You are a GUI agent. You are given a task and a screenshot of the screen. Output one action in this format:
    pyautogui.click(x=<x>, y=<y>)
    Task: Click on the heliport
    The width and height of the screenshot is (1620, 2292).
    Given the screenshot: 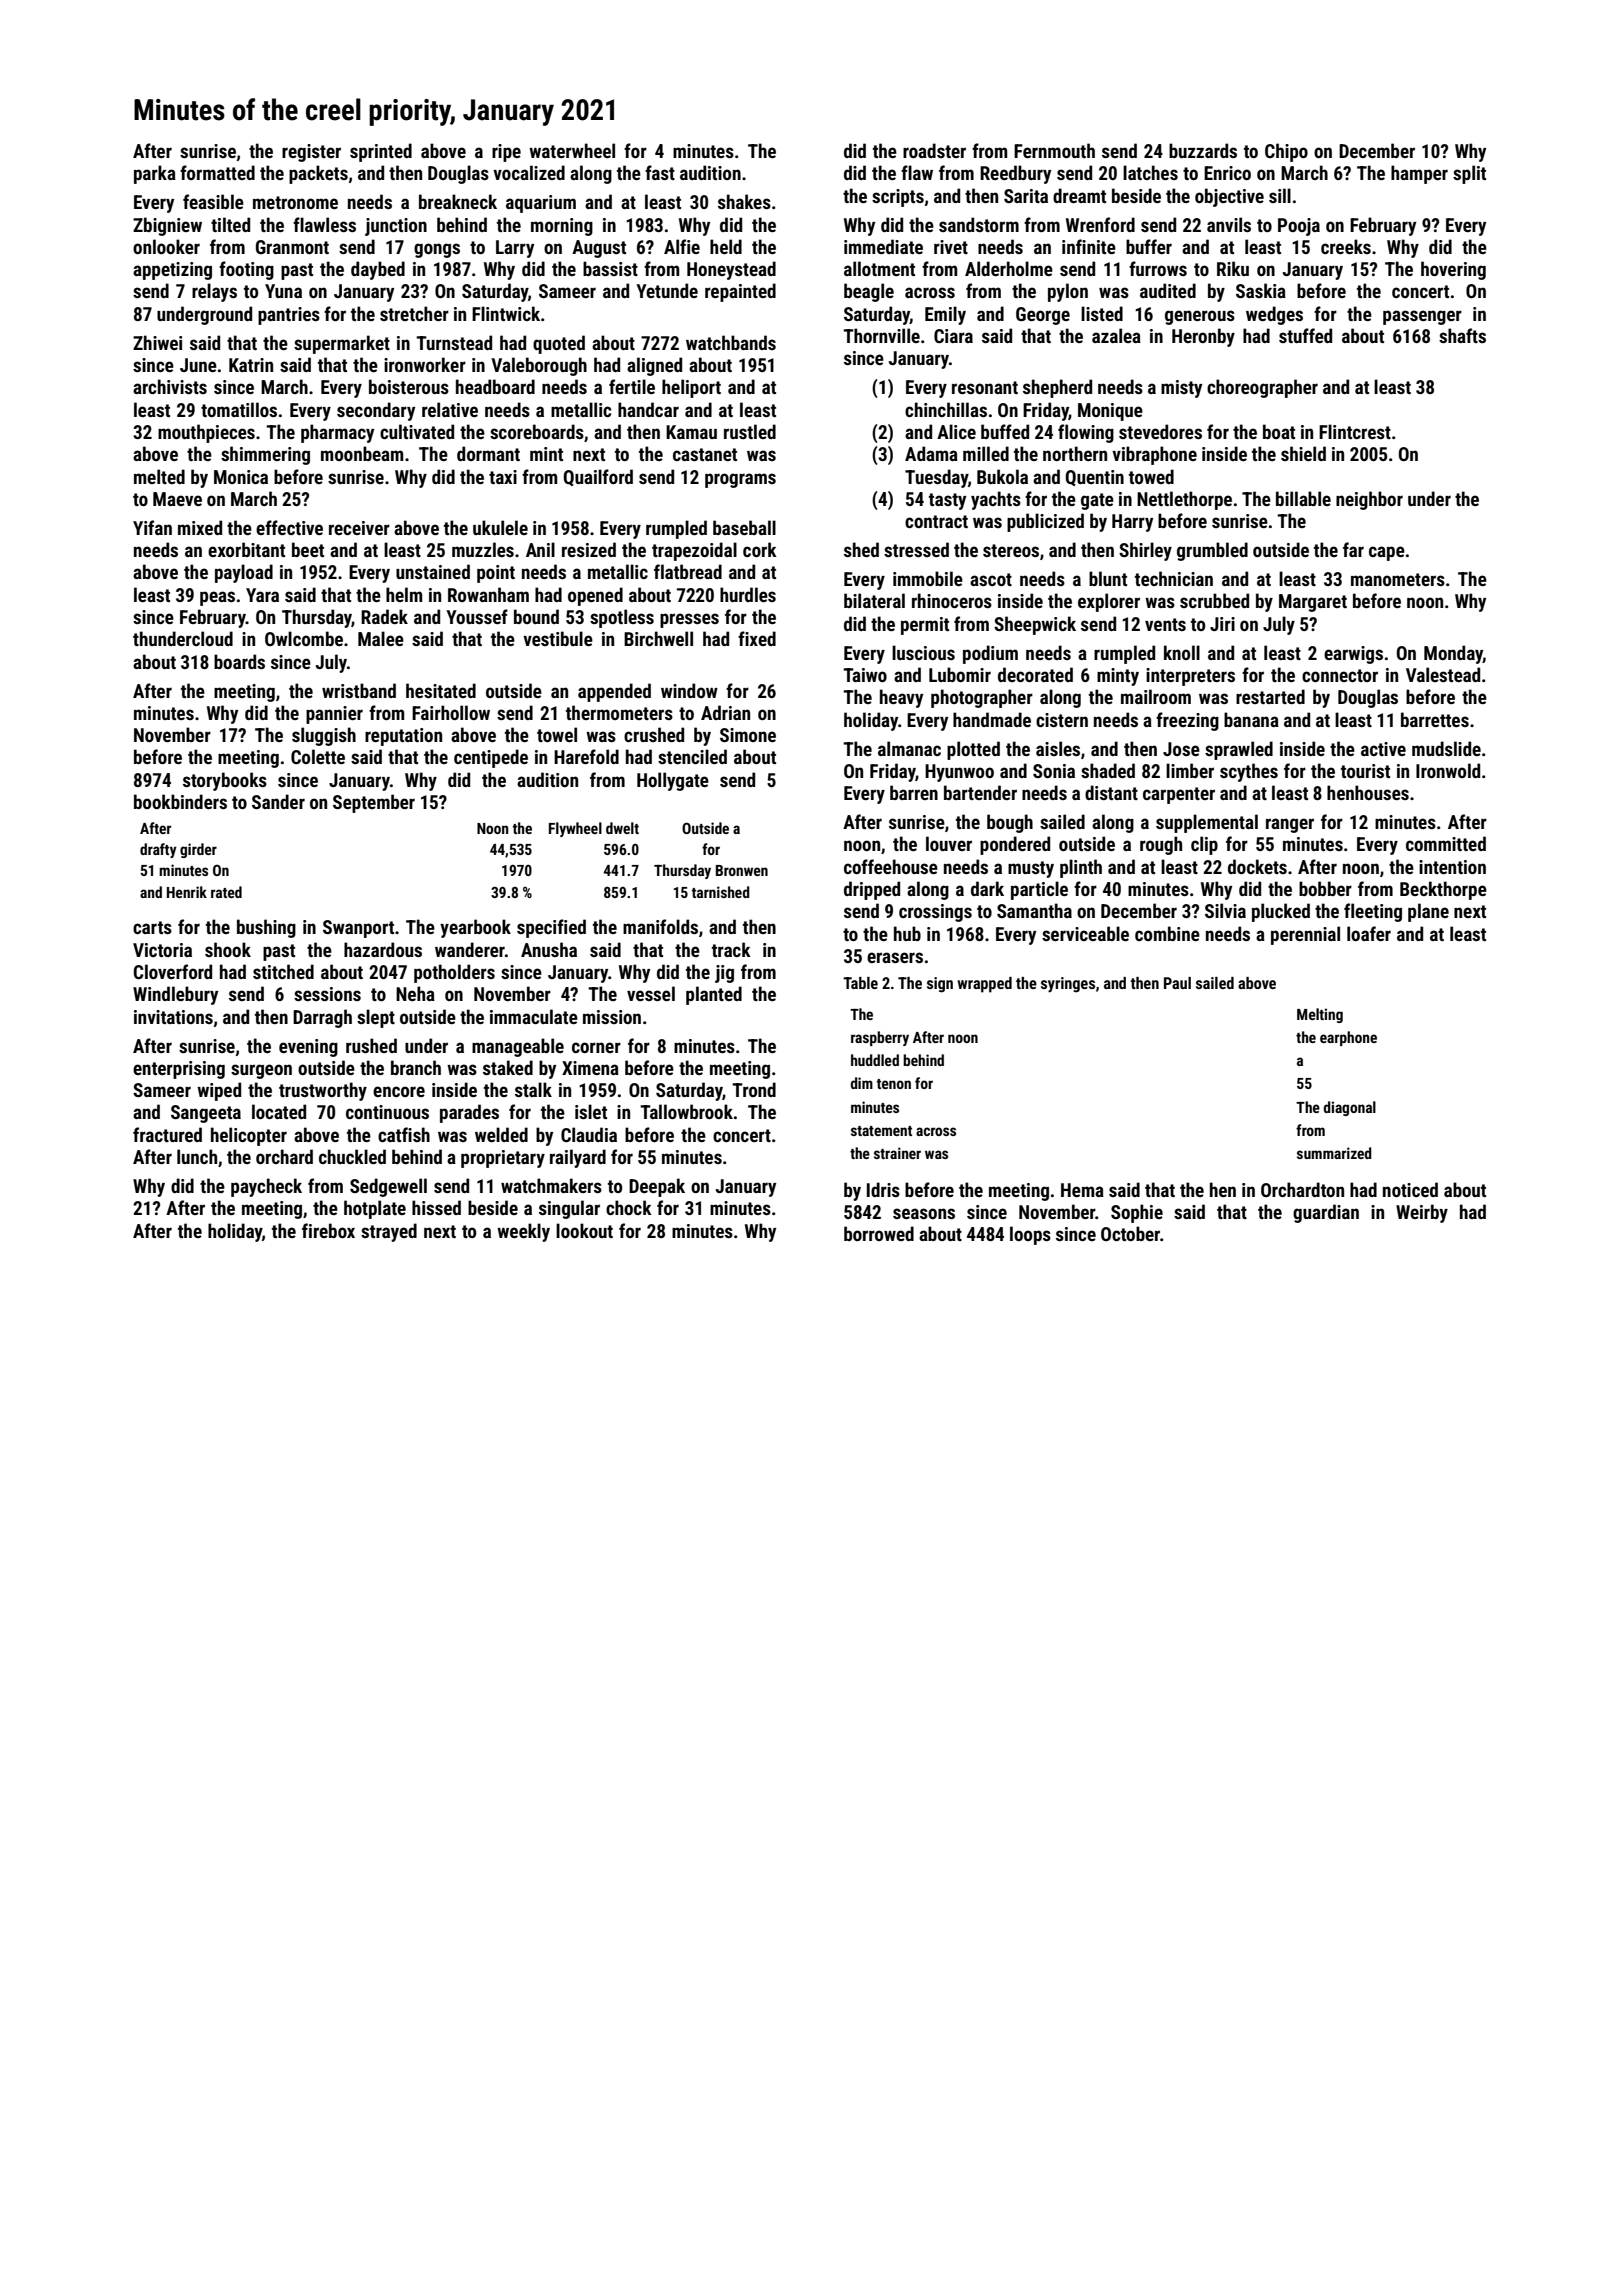 What is the action you would take?
    pyautogui.click(x=691, y=388)
